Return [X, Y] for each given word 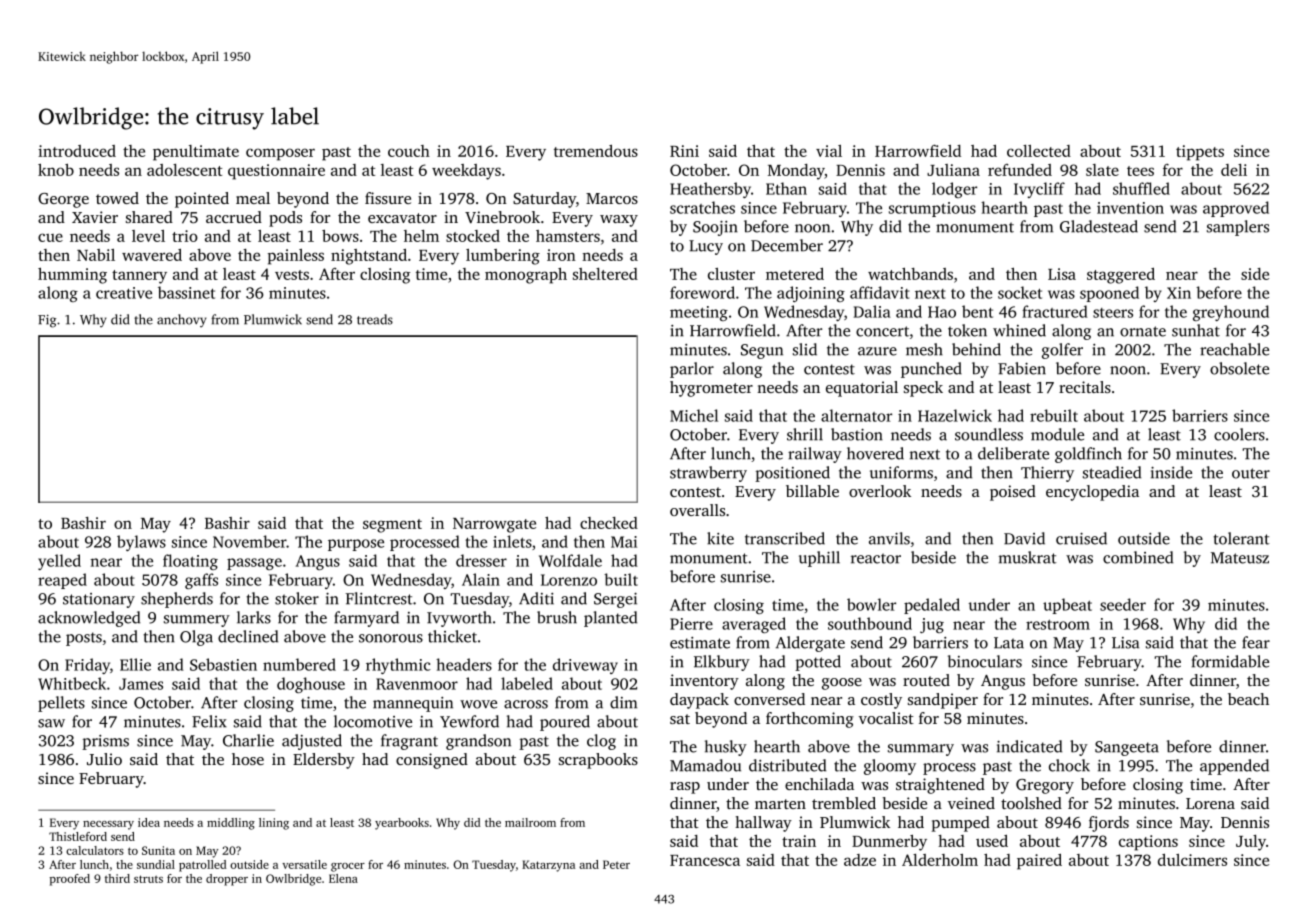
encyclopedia [1092, 493]
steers [1113, 313]
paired [1039, 862]
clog [601, 742]
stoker [297, 598]
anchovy [182, 321]
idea [149, 822]
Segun [762, 351]
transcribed [785, 538]
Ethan [786, 188]
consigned [432, 761]
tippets [1200, 153]
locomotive [373, 721]
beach [1248, 699]
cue [50, 237]
